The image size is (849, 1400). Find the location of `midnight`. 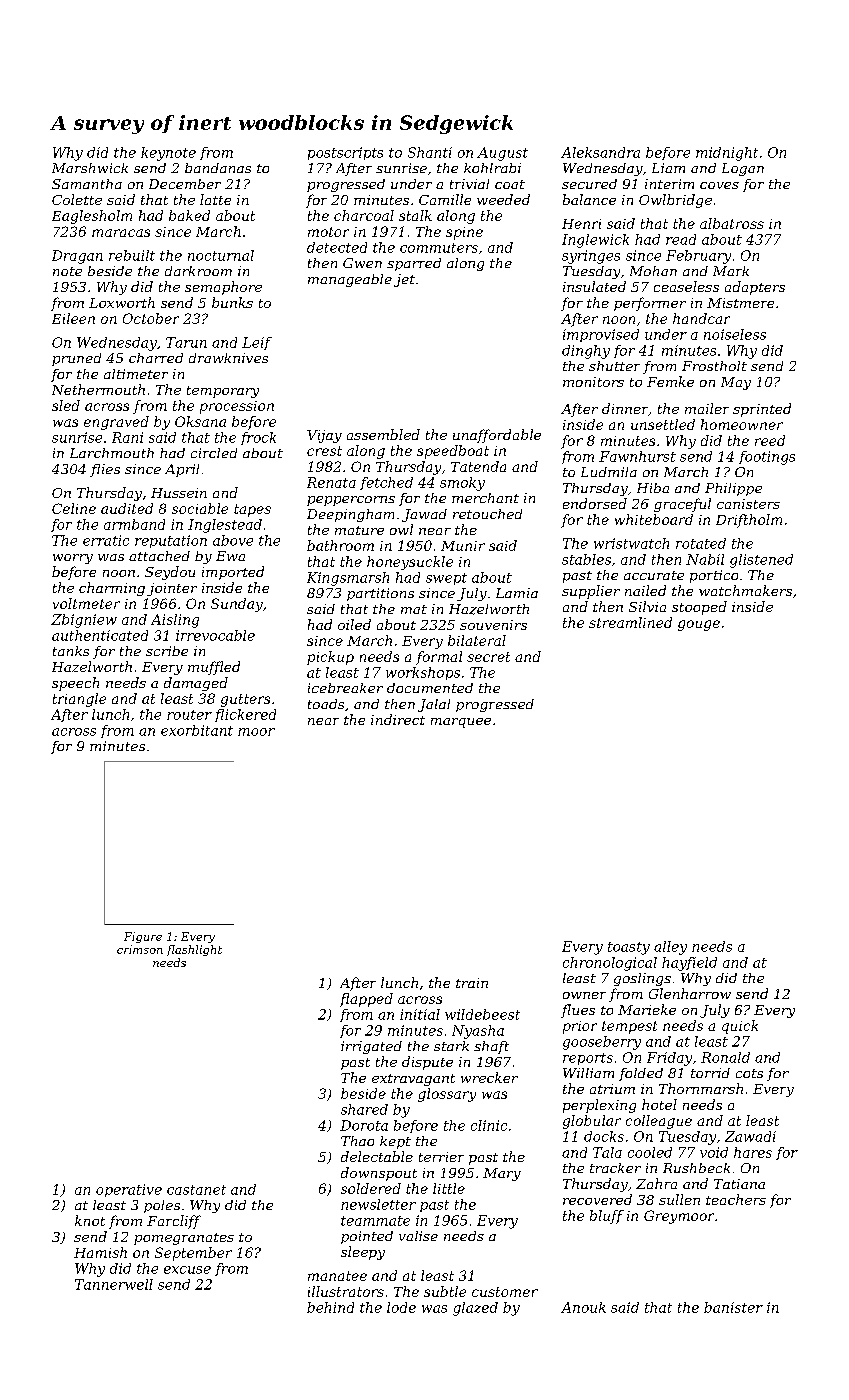

midnight is located at coordinates (727, 154).
